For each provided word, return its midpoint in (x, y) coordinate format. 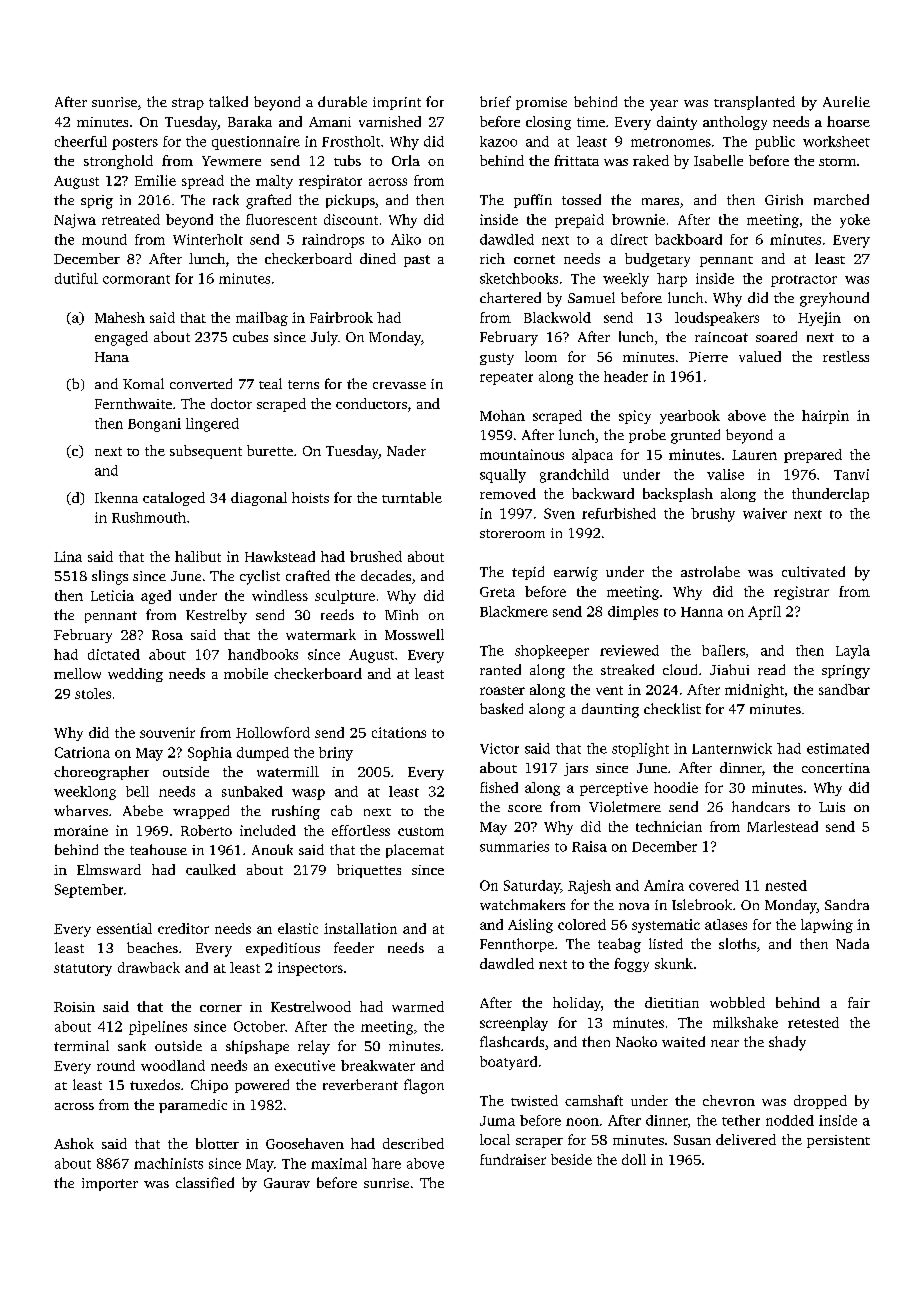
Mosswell (414, 634)
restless (846, 356)
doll (634, 1159)
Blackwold (557, 317)
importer (110, 1184)
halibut (198, 556)
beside (571, 1159)
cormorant (136, 279)
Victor (499, 748)
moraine (81, 830)
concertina (836, 768)
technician (669, 826)
